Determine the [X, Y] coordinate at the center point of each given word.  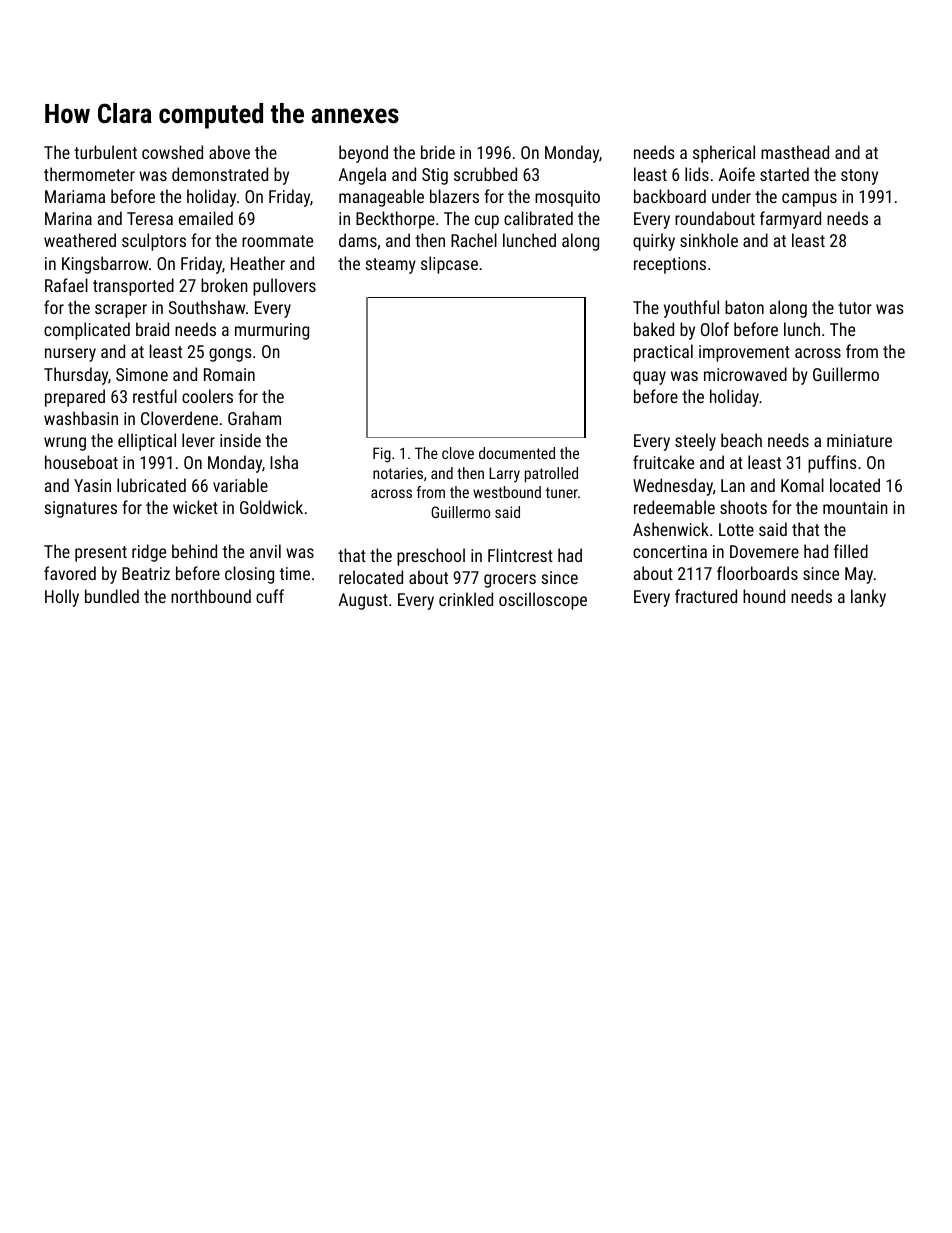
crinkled [466, 599]
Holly [62, 598]
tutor [855, 308]
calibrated [538, 218]
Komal [802, 485]
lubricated [151, 485]
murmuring [272, 331]
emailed [206, 218]
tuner [562, 492]
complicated [87, 331]
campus [809, 200]
